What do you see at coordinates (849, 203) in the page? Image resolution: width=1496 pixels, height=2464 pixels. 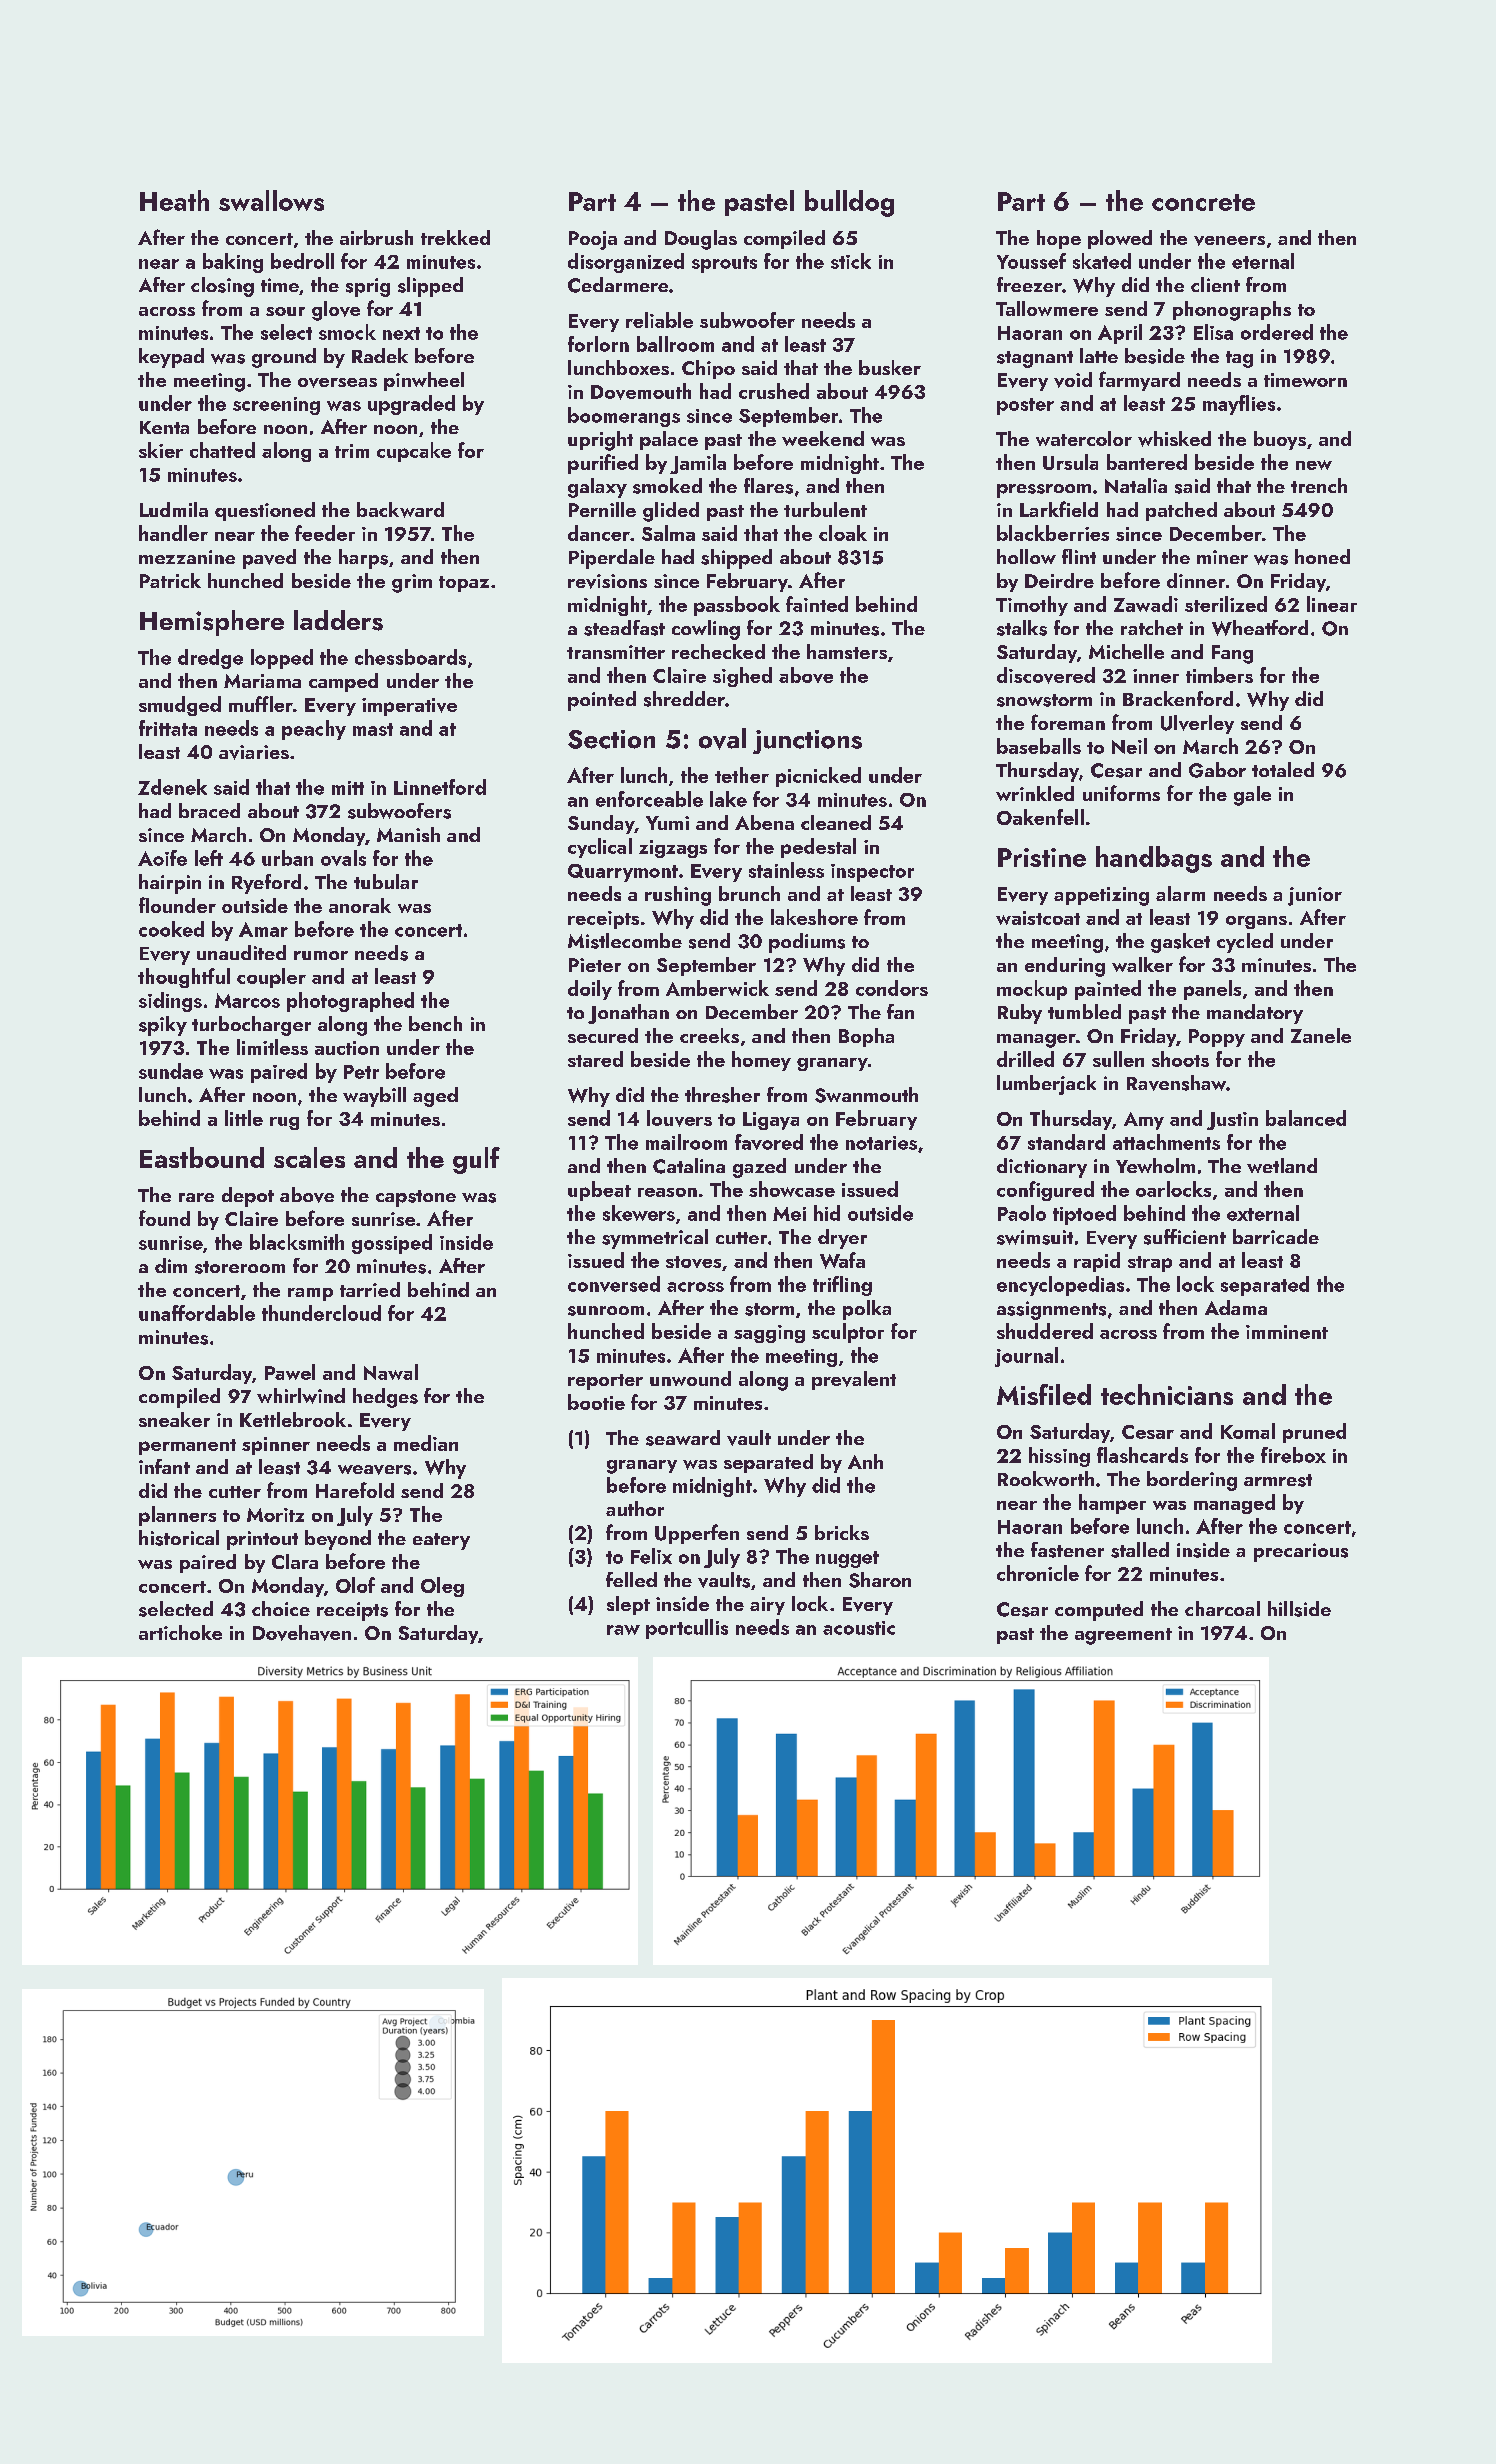 I see `bulldog` at bounding box center [849, 203].
